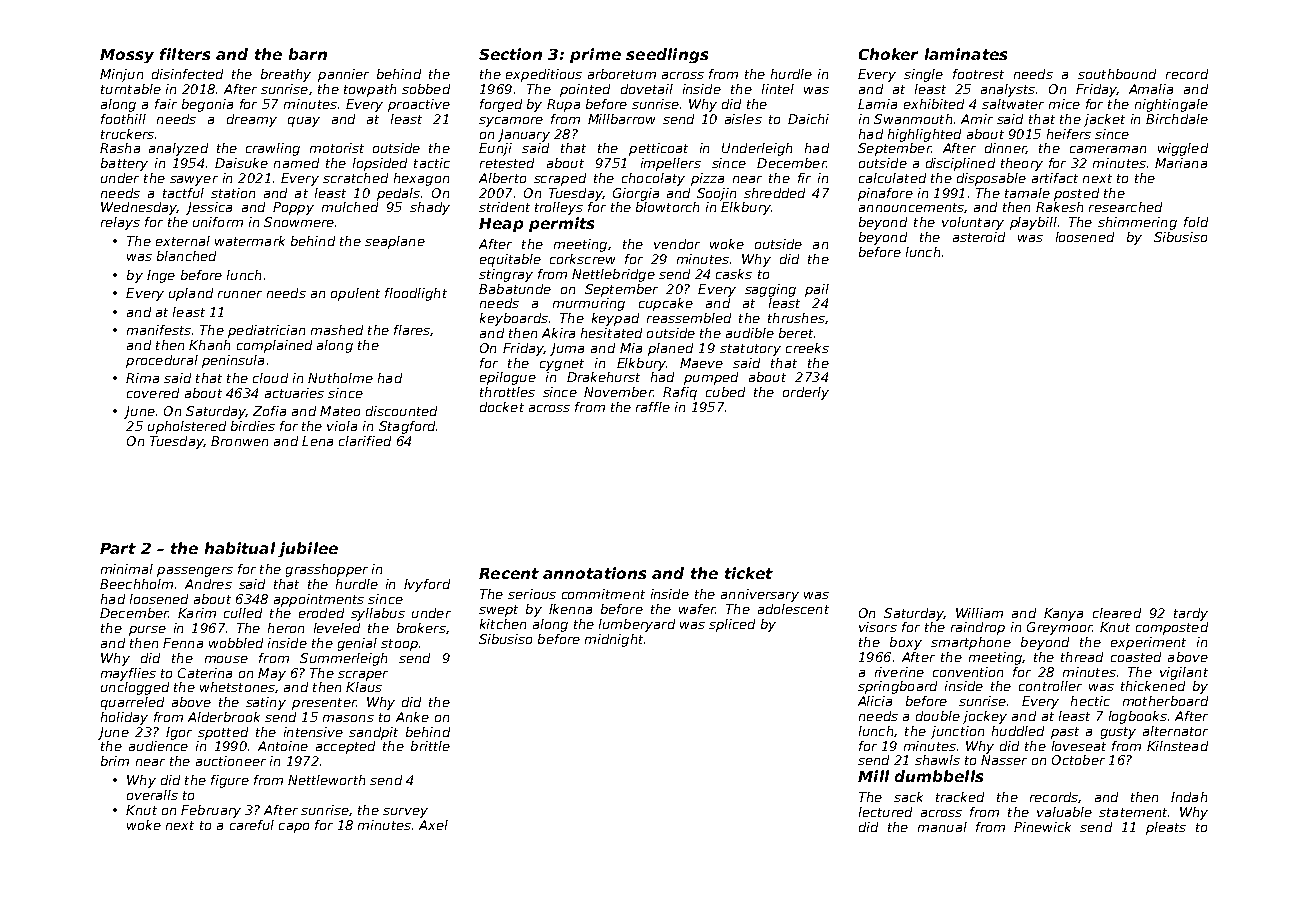  I want to click on survey, so click(405, 813).
